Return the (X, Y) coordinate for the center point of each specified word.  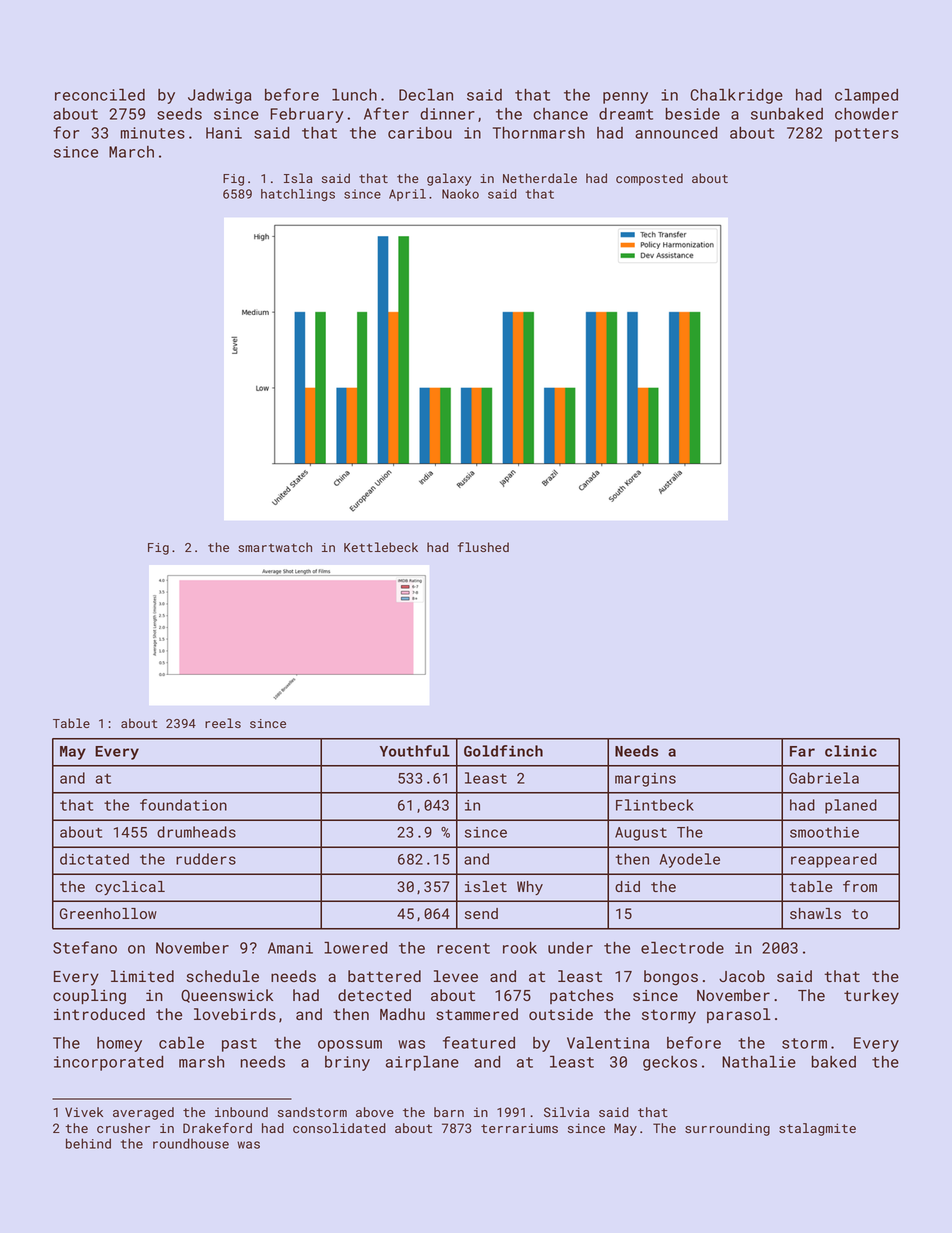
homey (119, 1044)
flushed (483, 547)
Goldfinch (503, 751)
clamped (866, 96)
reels (223, 723)
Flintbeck (655, 805)
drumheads (196, 832)
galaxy (449, 179)
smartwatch (275, 547)
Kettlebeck (381, 547)
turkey (871, 997)
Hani (224, 133)
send (481, 913)
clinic (851, 751)
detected (374, 995)
